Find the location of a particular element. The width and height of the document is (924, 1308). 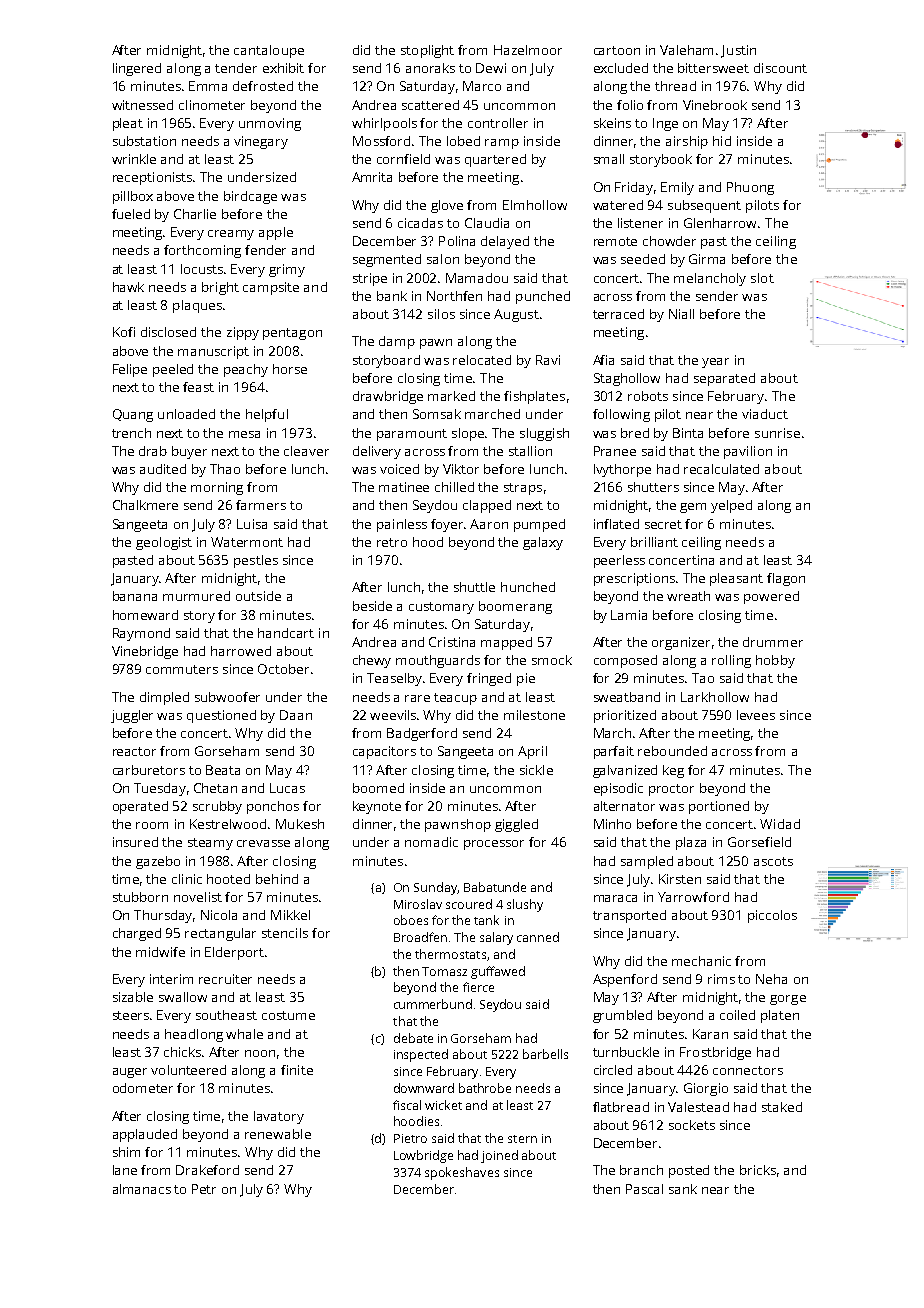

stoplight is located at coordinates (427, 51).
